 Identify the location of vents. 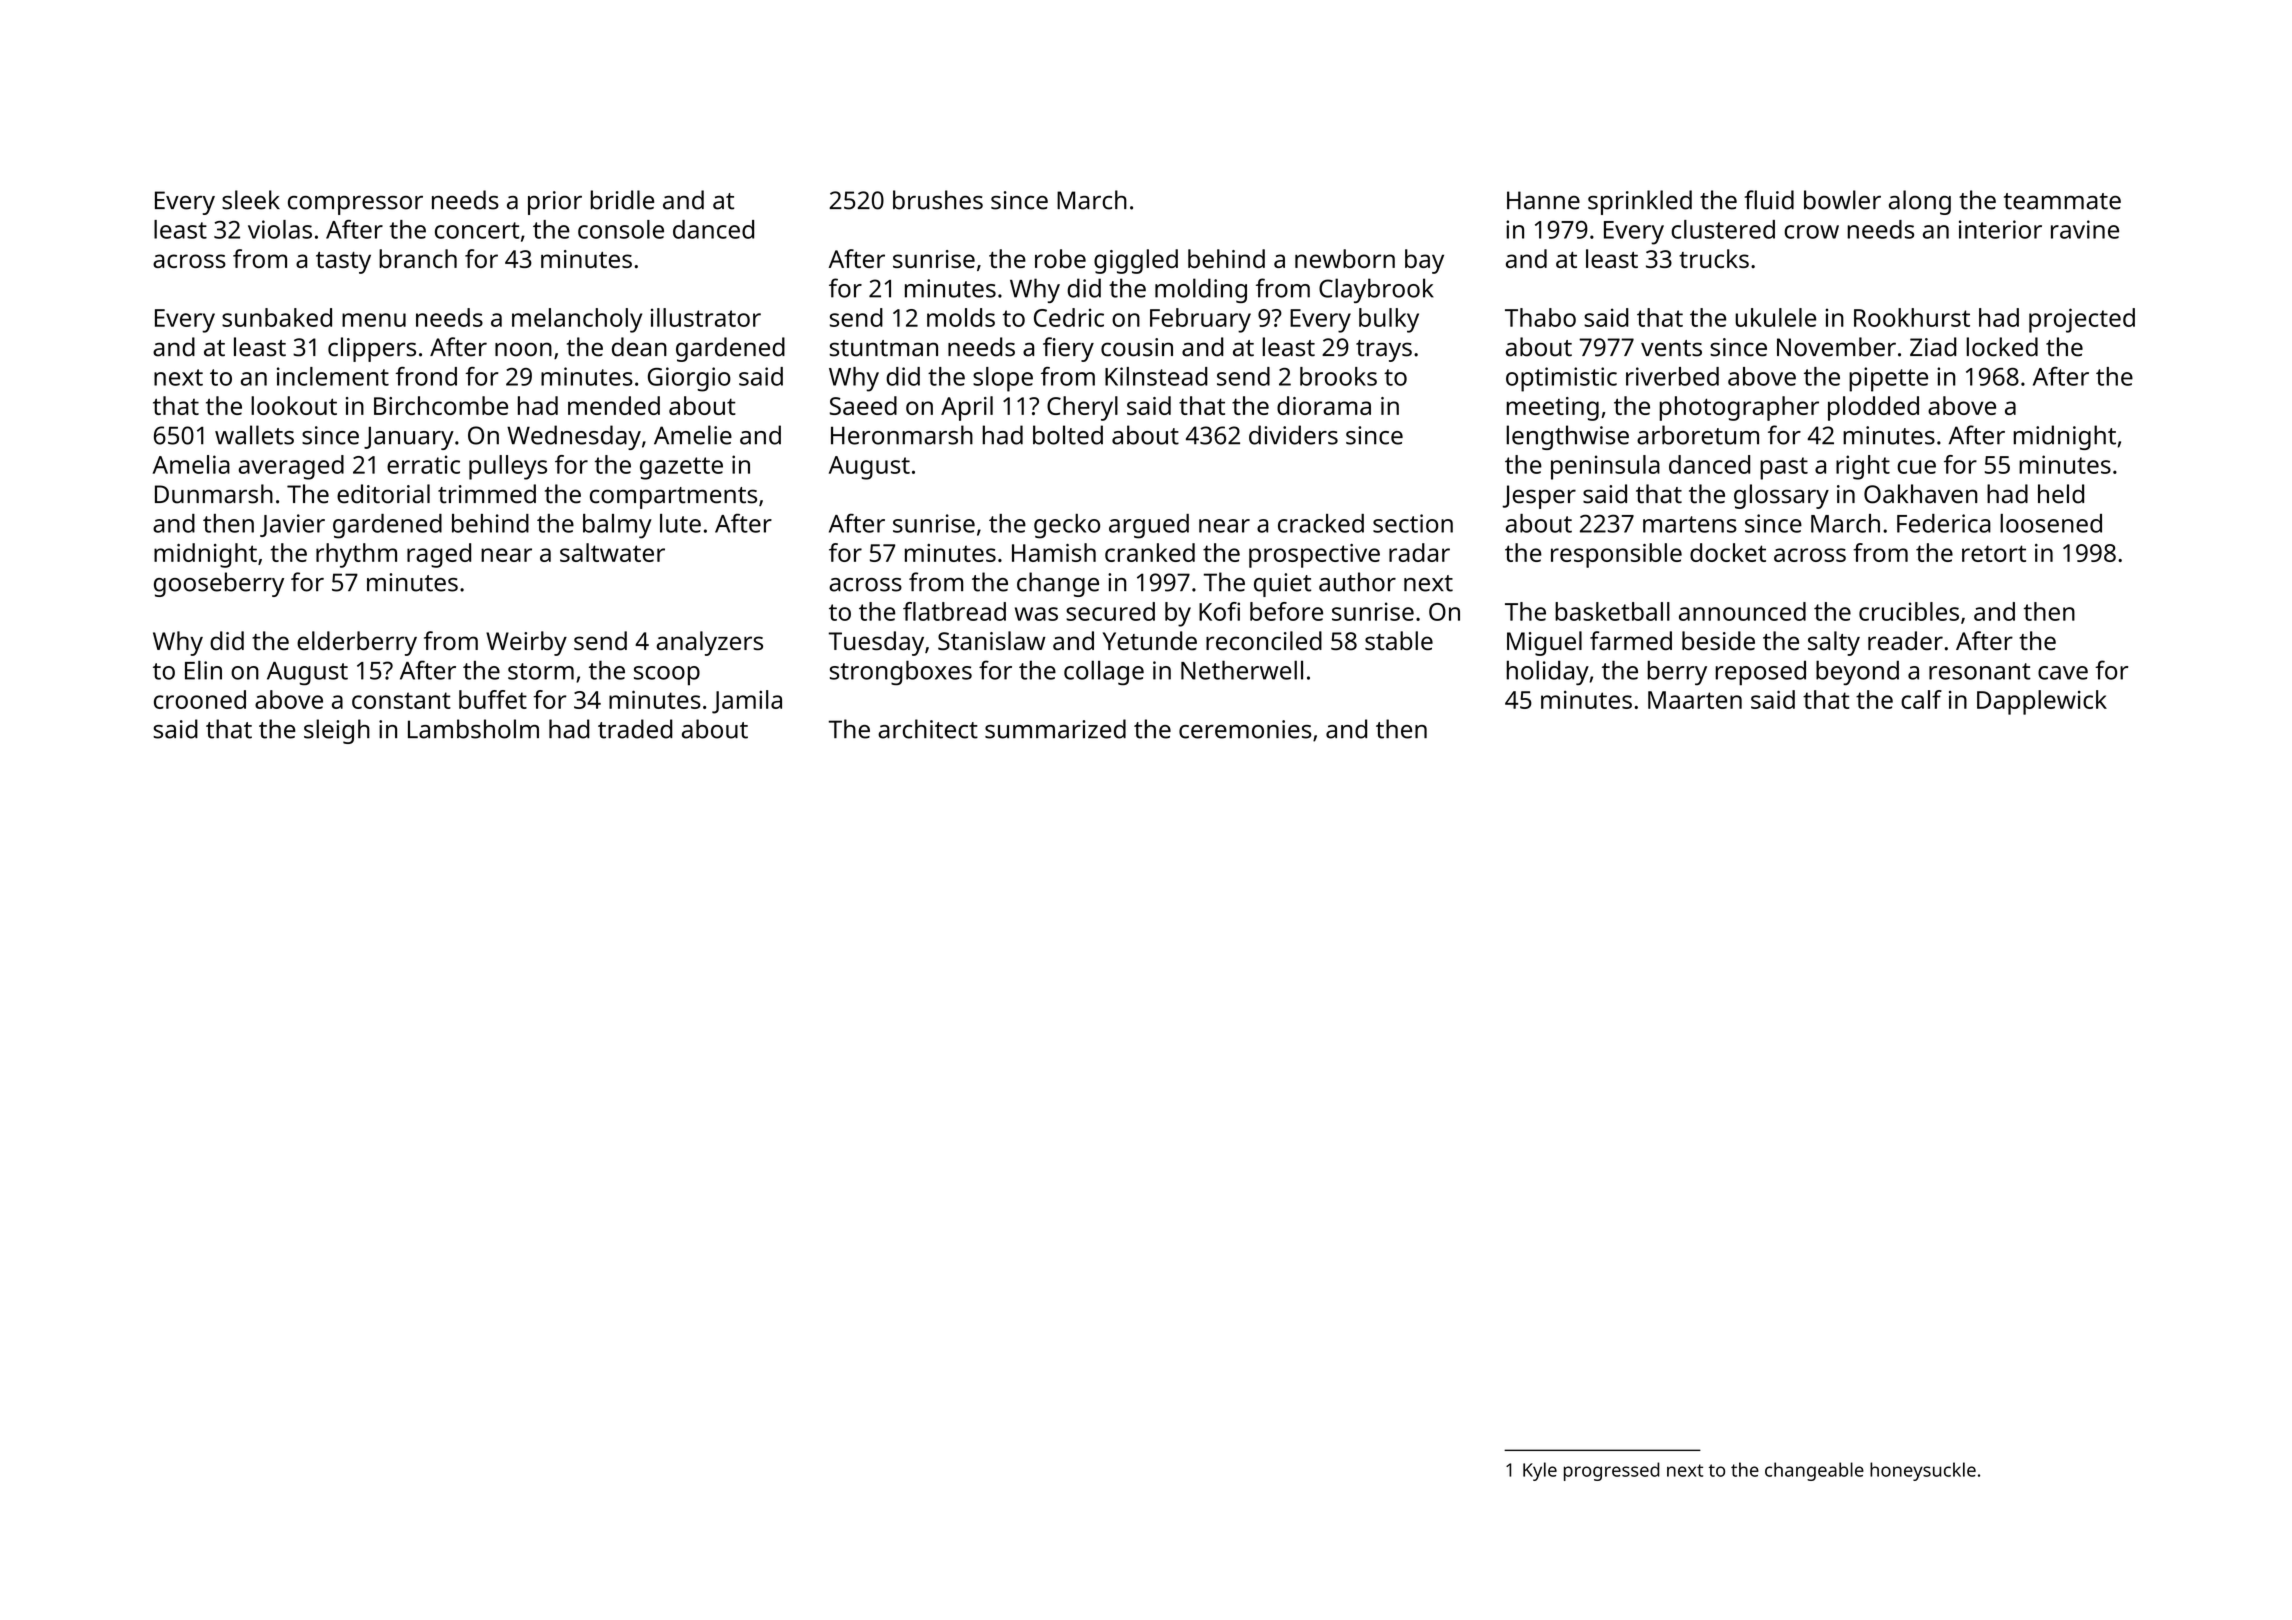
(1671, 348).
